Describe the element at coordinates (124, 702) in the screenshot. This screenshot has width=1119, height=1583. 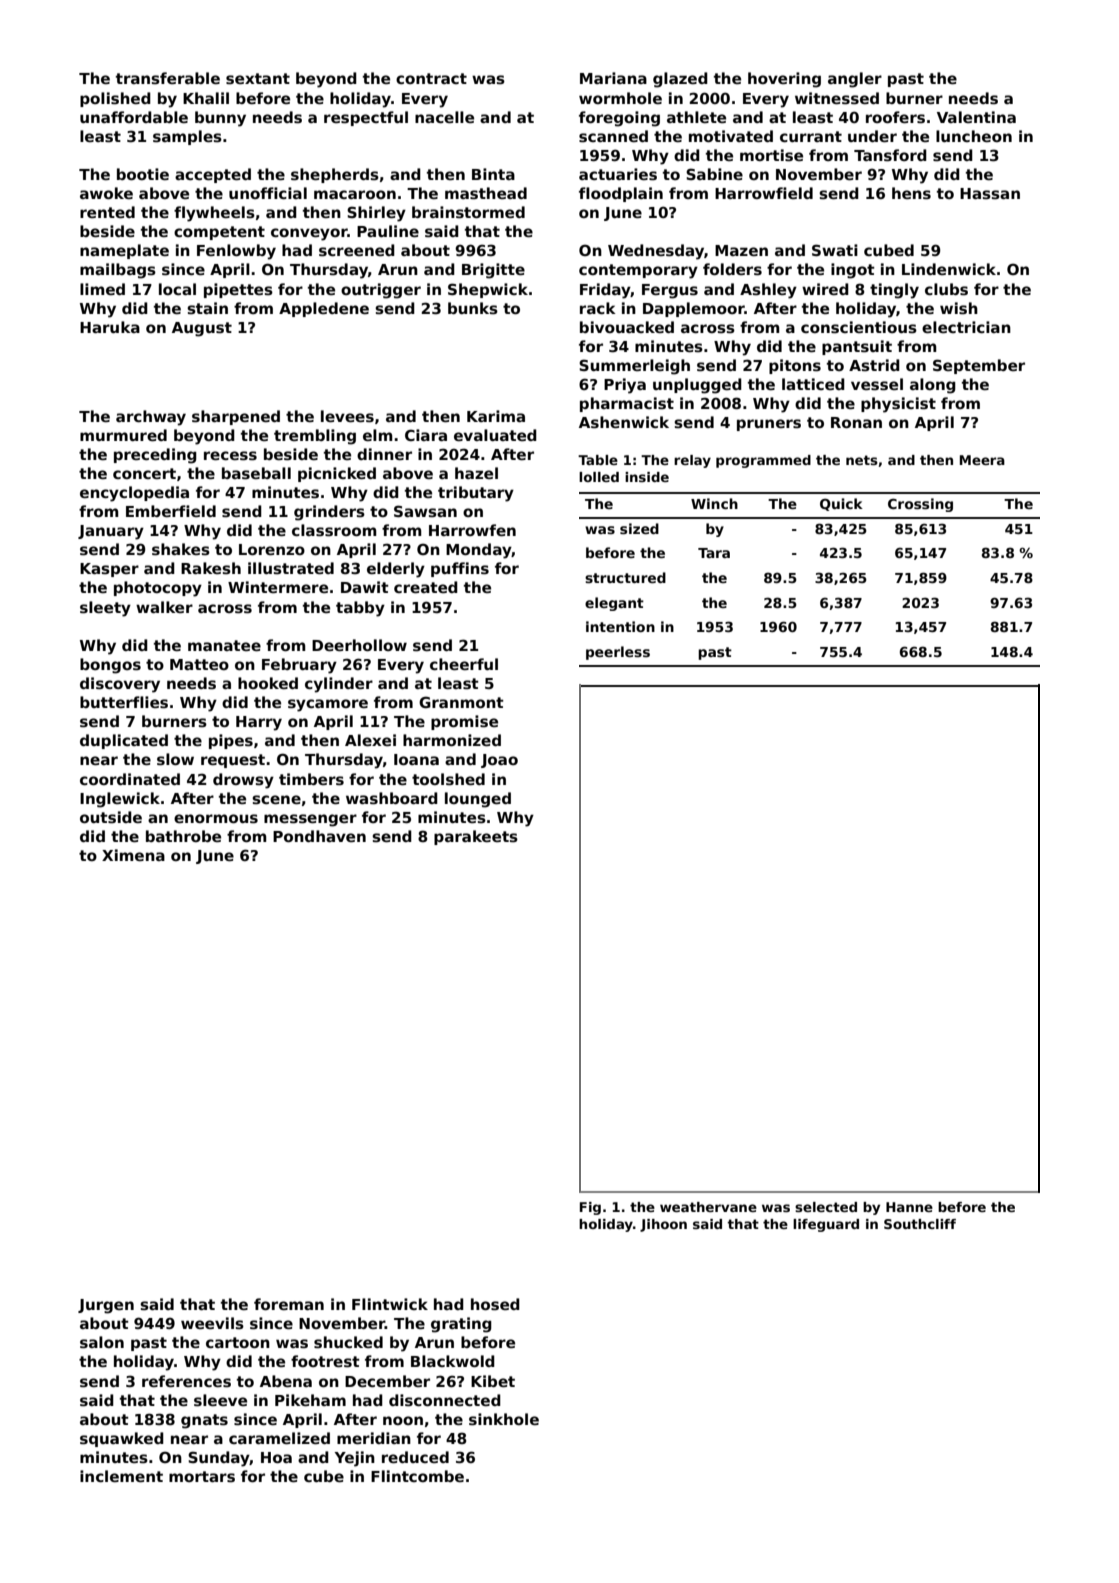
I see `butterflies` at that location.
